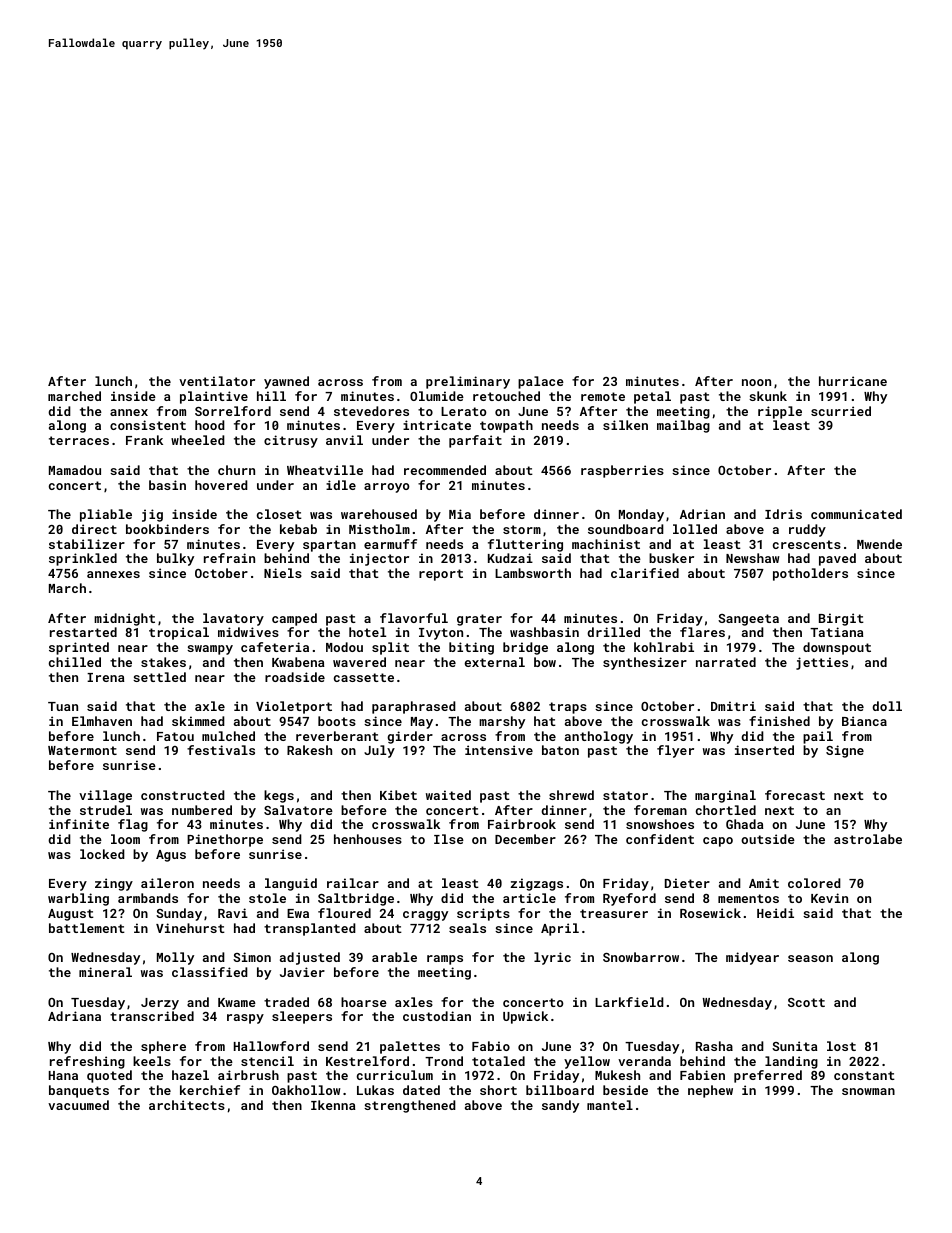 Image resolution: width=952 pixels, height=1233 pixels. Describe the element at coordinates (83, 559) in the screenshot. I see `sprinkled` at that location.
